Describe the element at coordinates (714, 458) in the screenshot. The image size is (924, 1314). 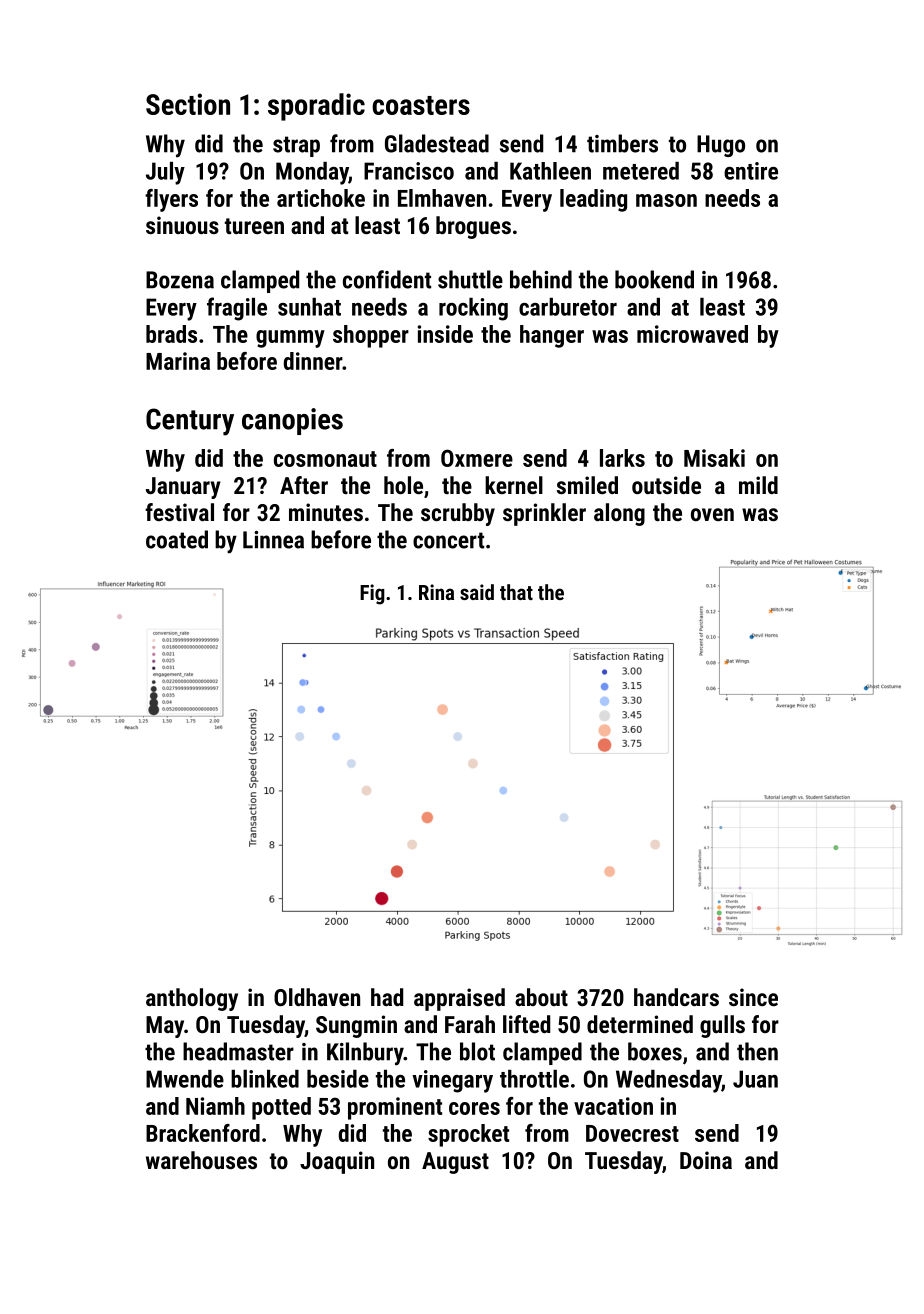
I see `Misaki` at that location.
